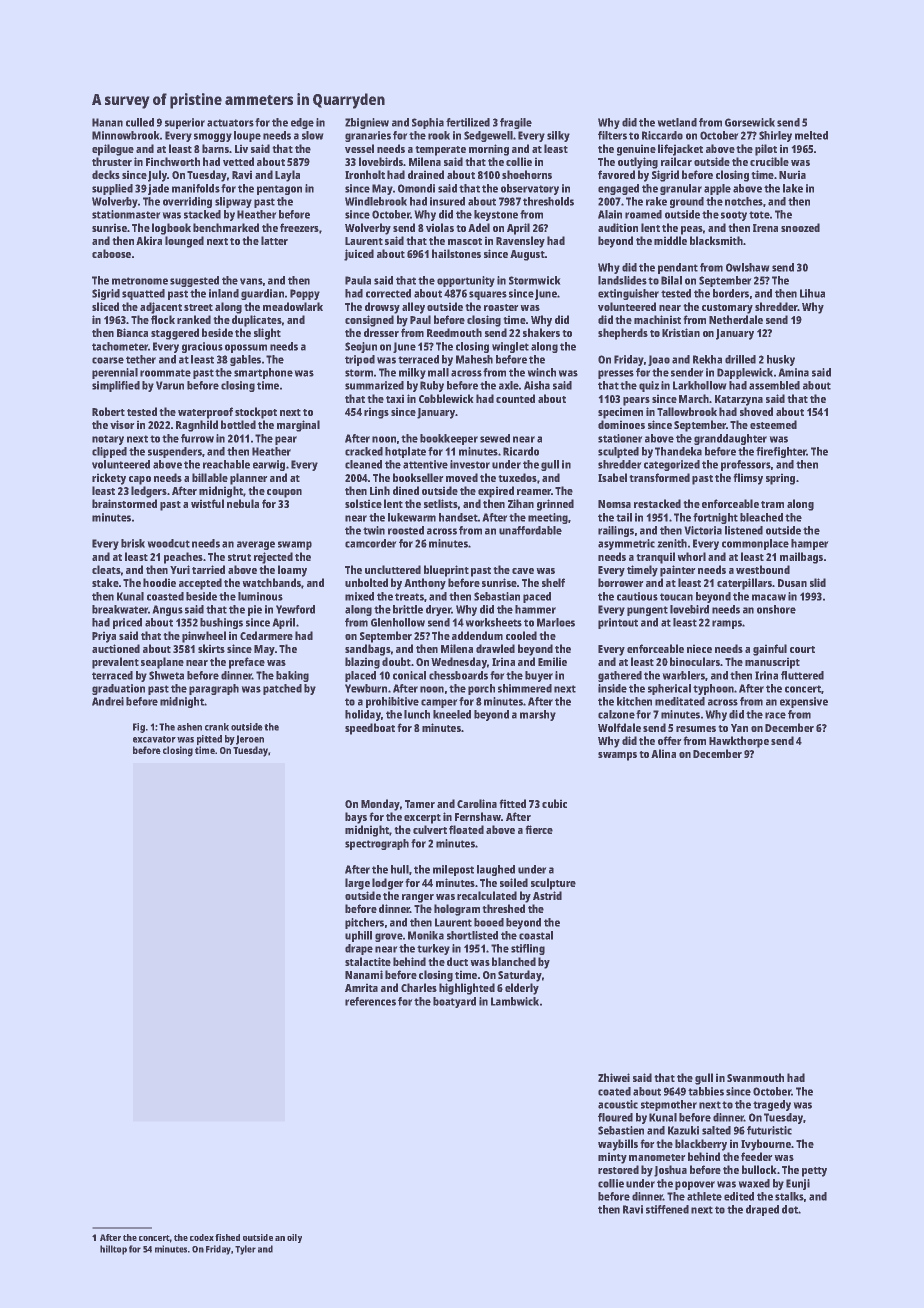 Image resolution: width=924 pixels, height=1308 pixels. Describe the element at coordinates (628, 294) in the document. I see `extinguisher` at that location.
